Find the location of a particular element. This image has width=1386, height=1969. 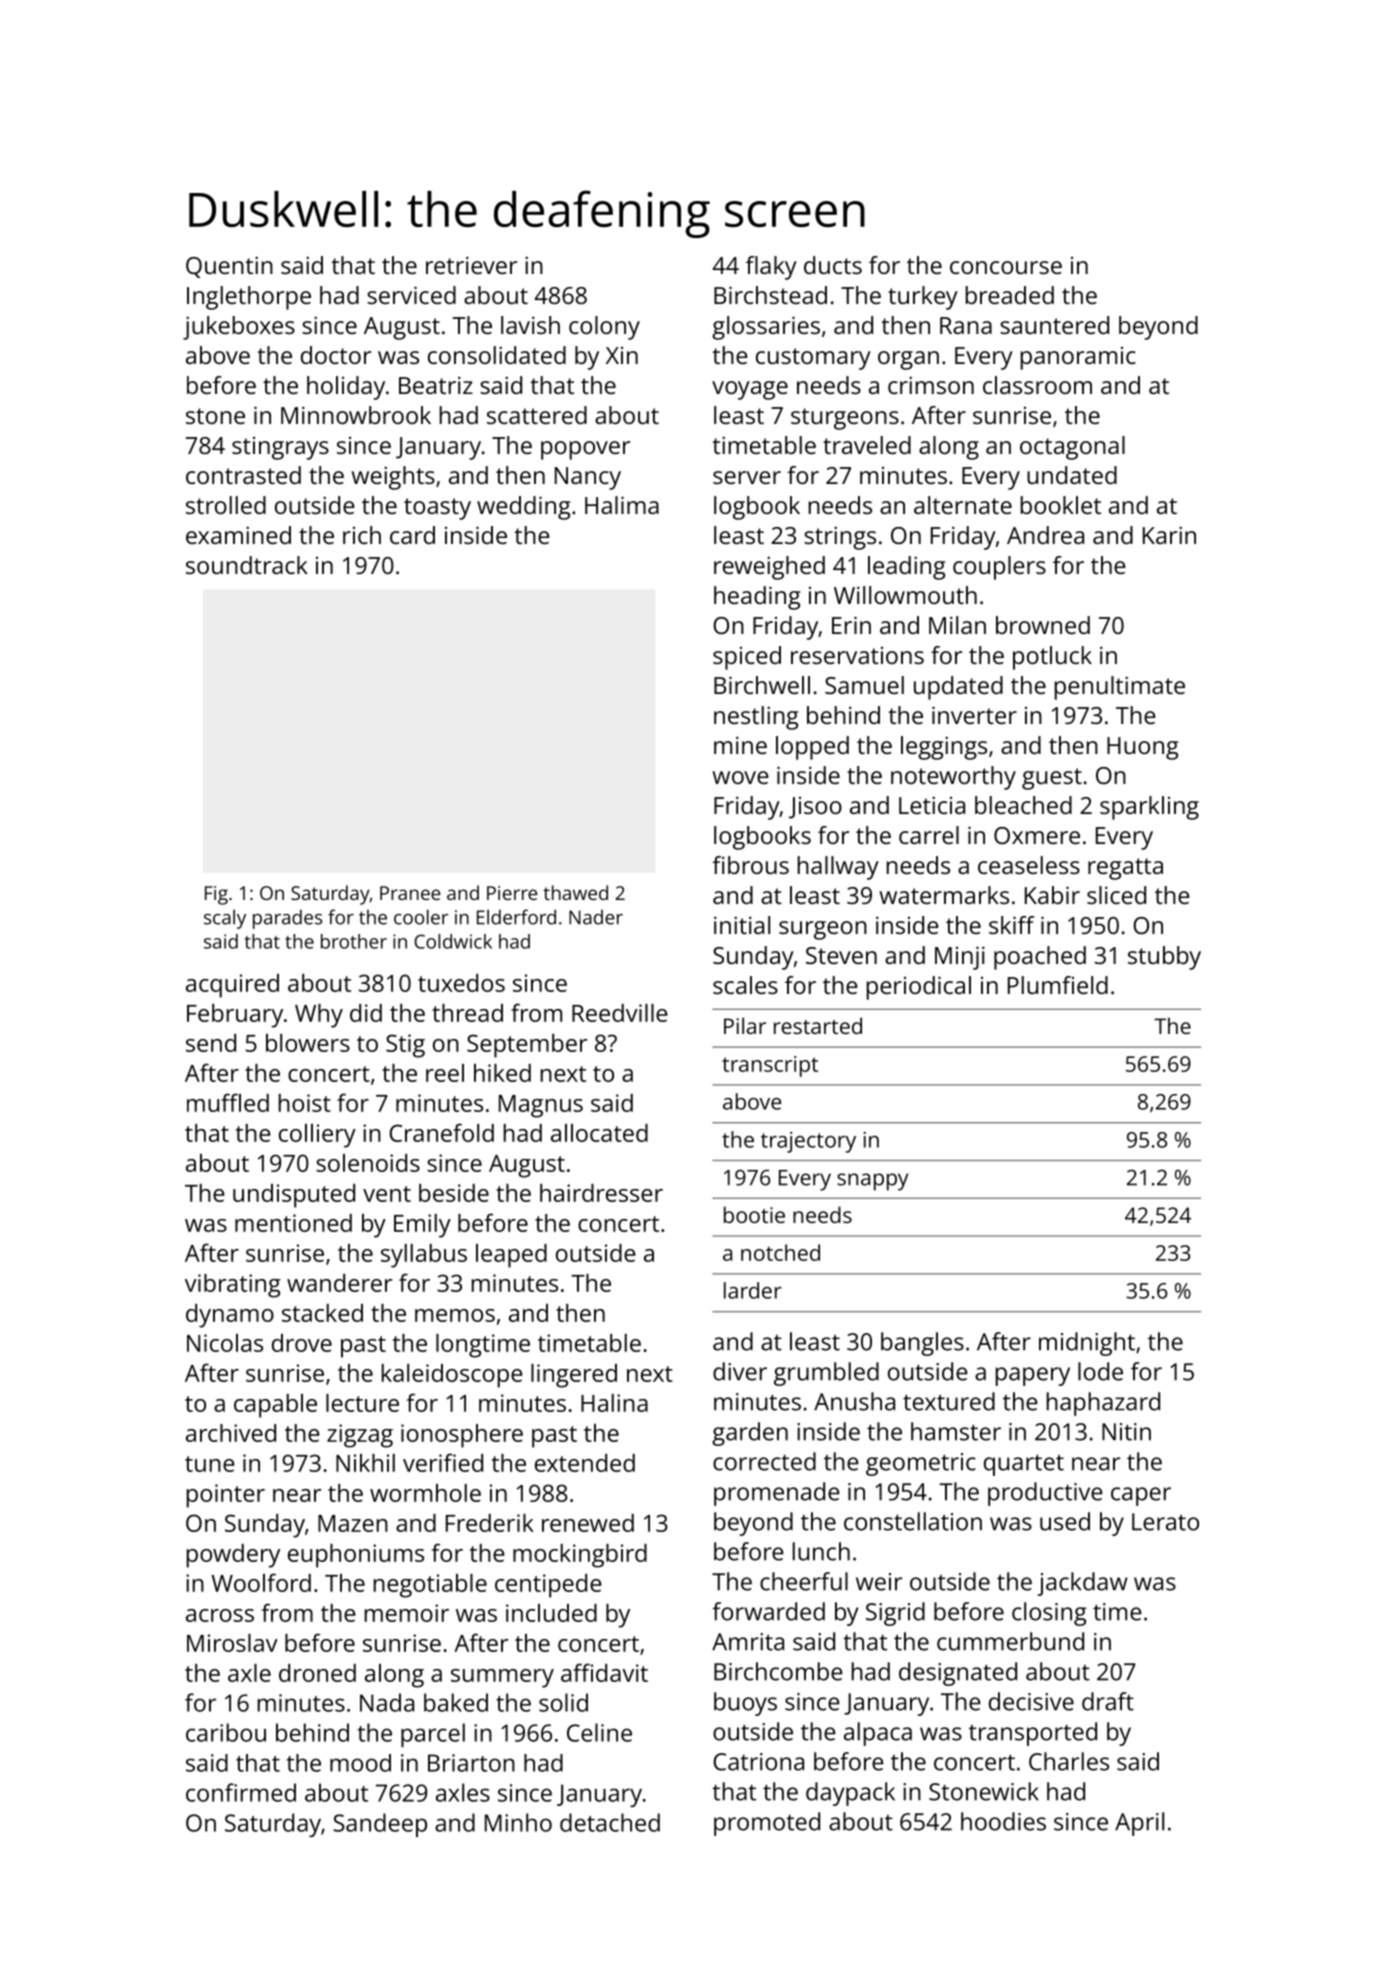

hoodies is located at coordinates (1003, 1821).
